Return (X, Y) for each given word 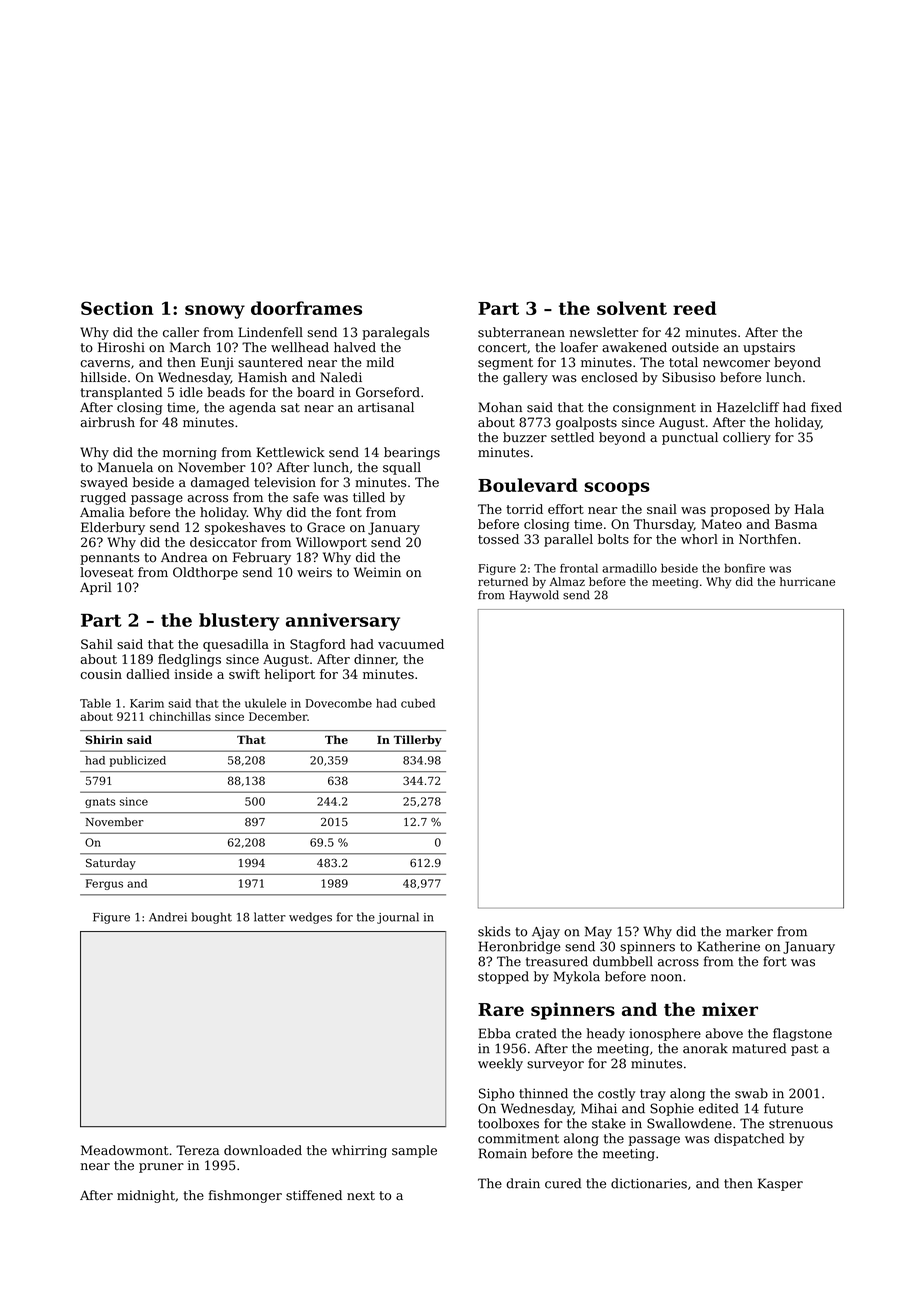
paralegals (395, 333)
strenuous (801, 1124)
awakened (634, 347)
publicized (138, 761)
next (361, 1196)
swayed (104, 483)
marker (749, 931)
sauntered (270, 362)
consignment (654, 408)
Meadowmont (125, 1150)
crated (536, 1033)
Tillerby (418, 741)
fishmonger (245, 1196)
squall (402, 468)
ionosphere (665, 1034)
